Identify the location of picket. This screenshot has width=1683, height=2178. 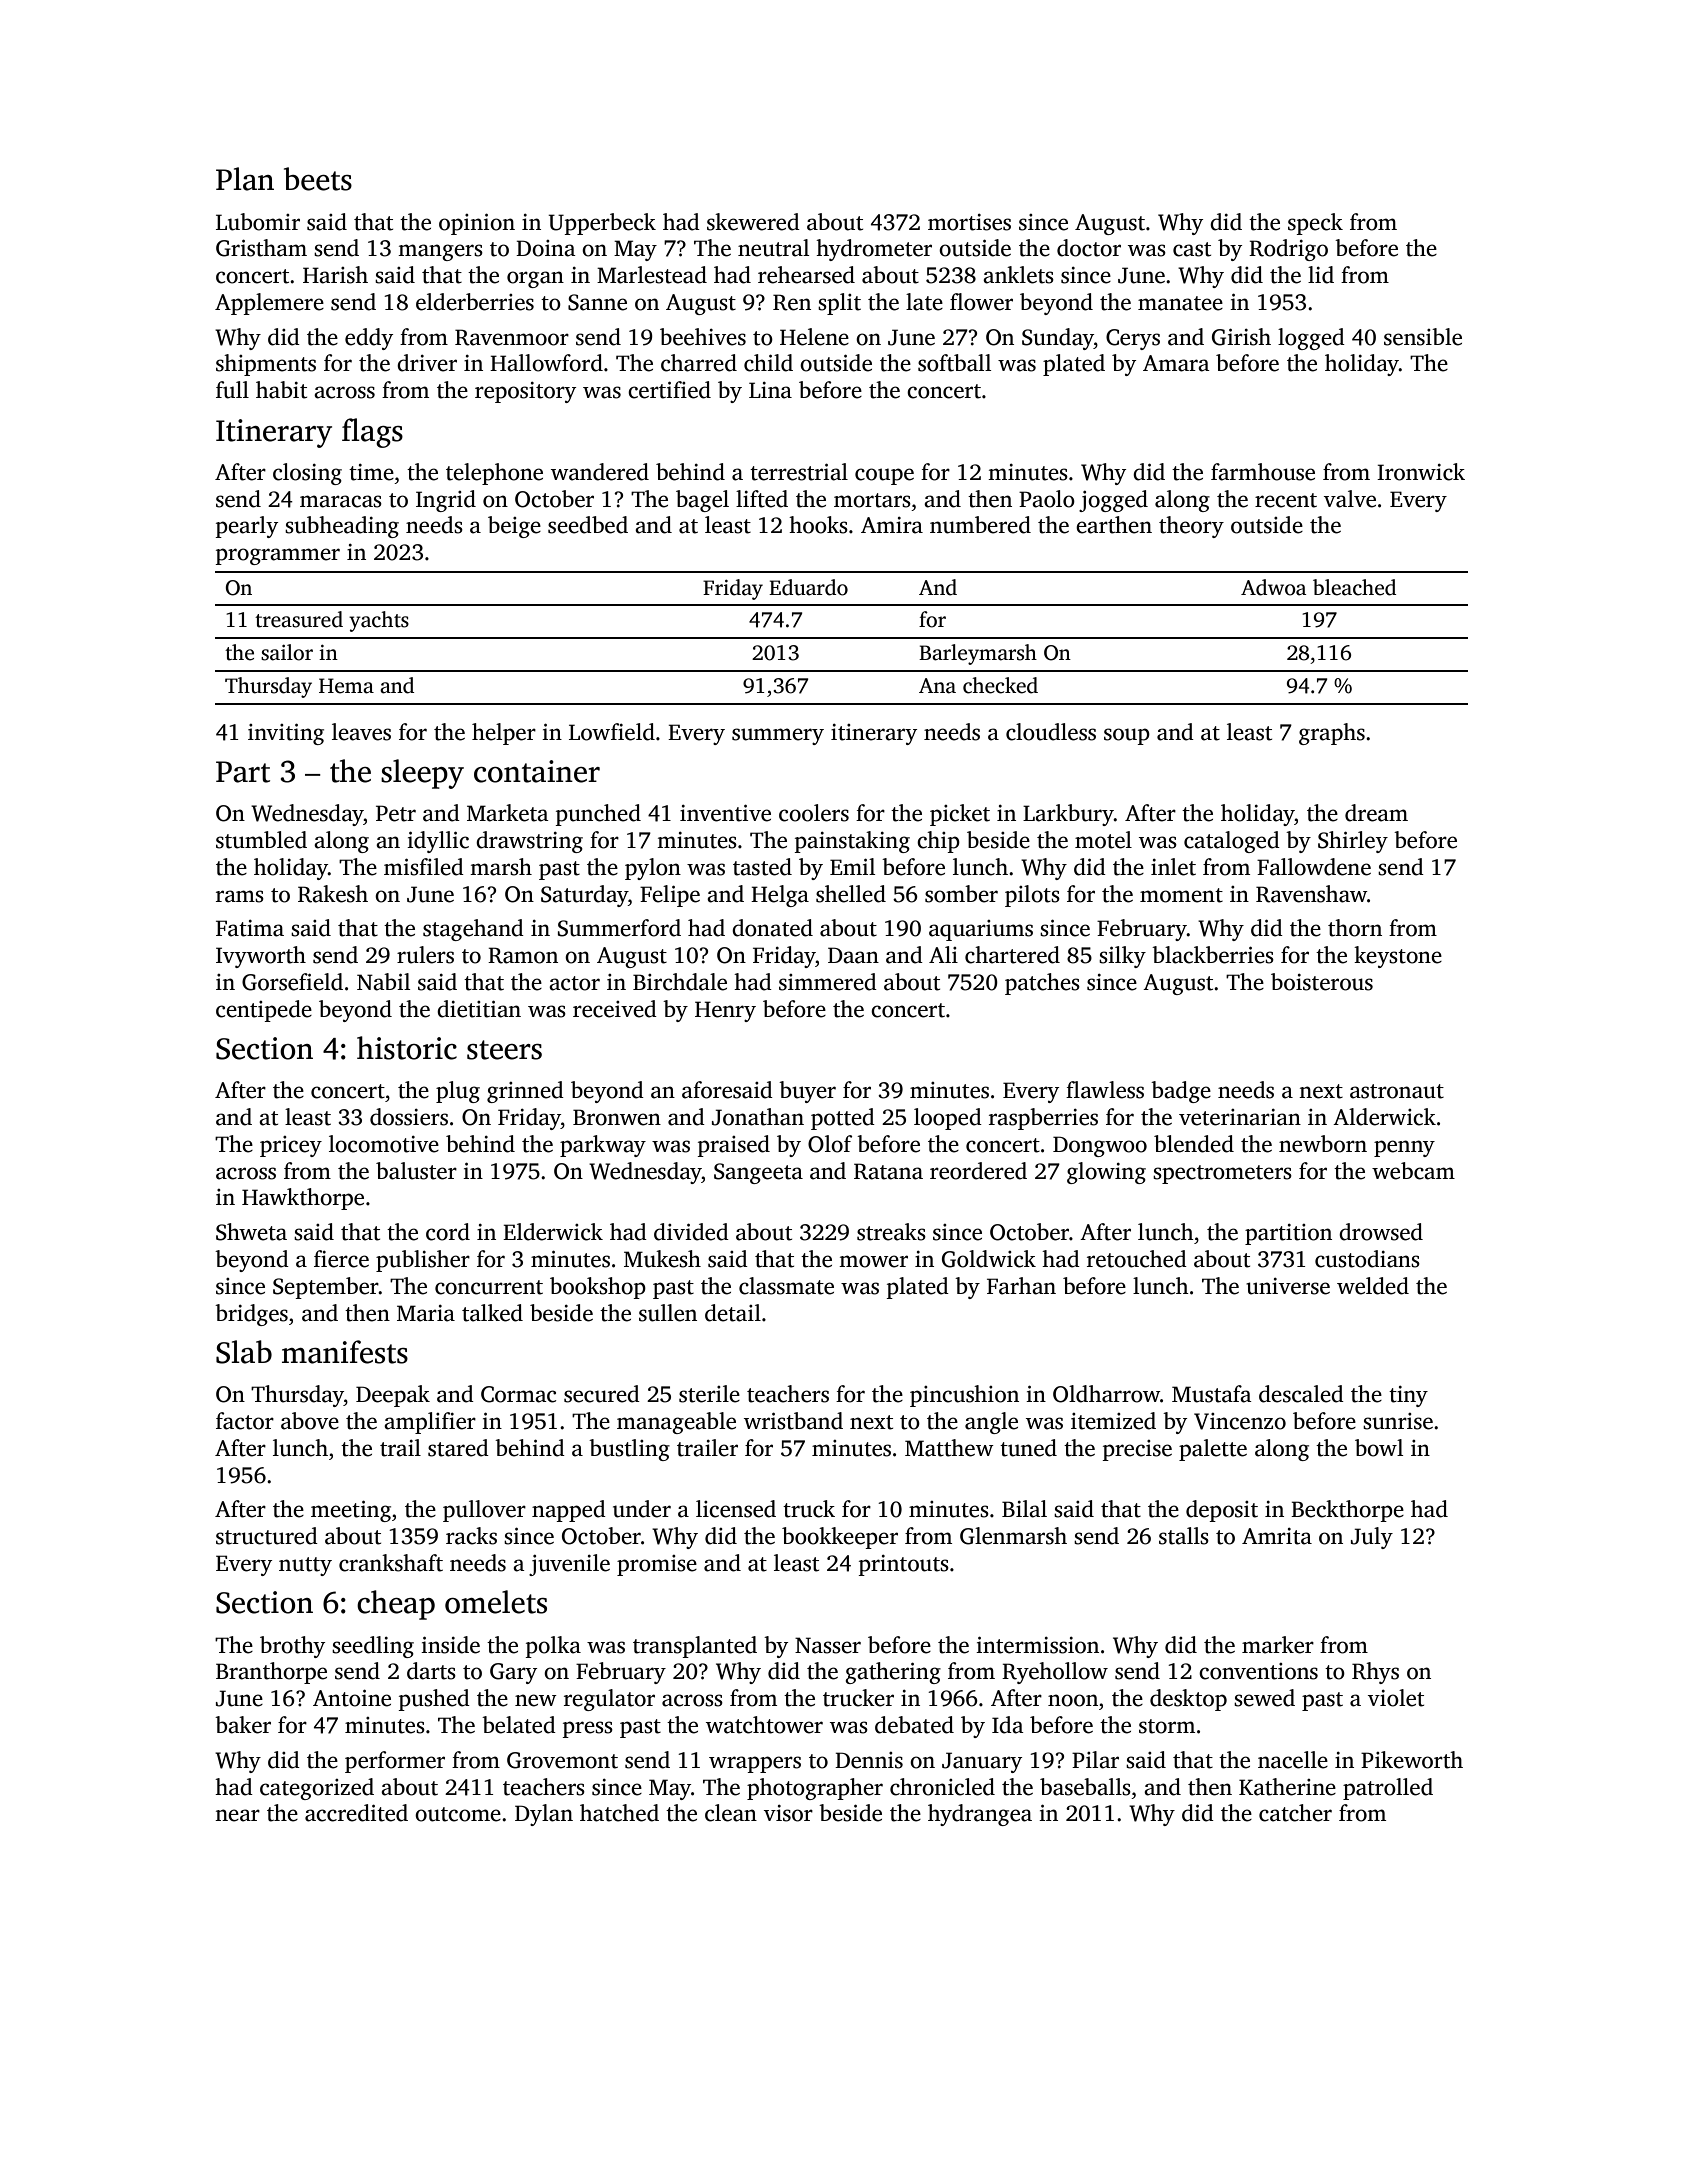
(960, 815).
